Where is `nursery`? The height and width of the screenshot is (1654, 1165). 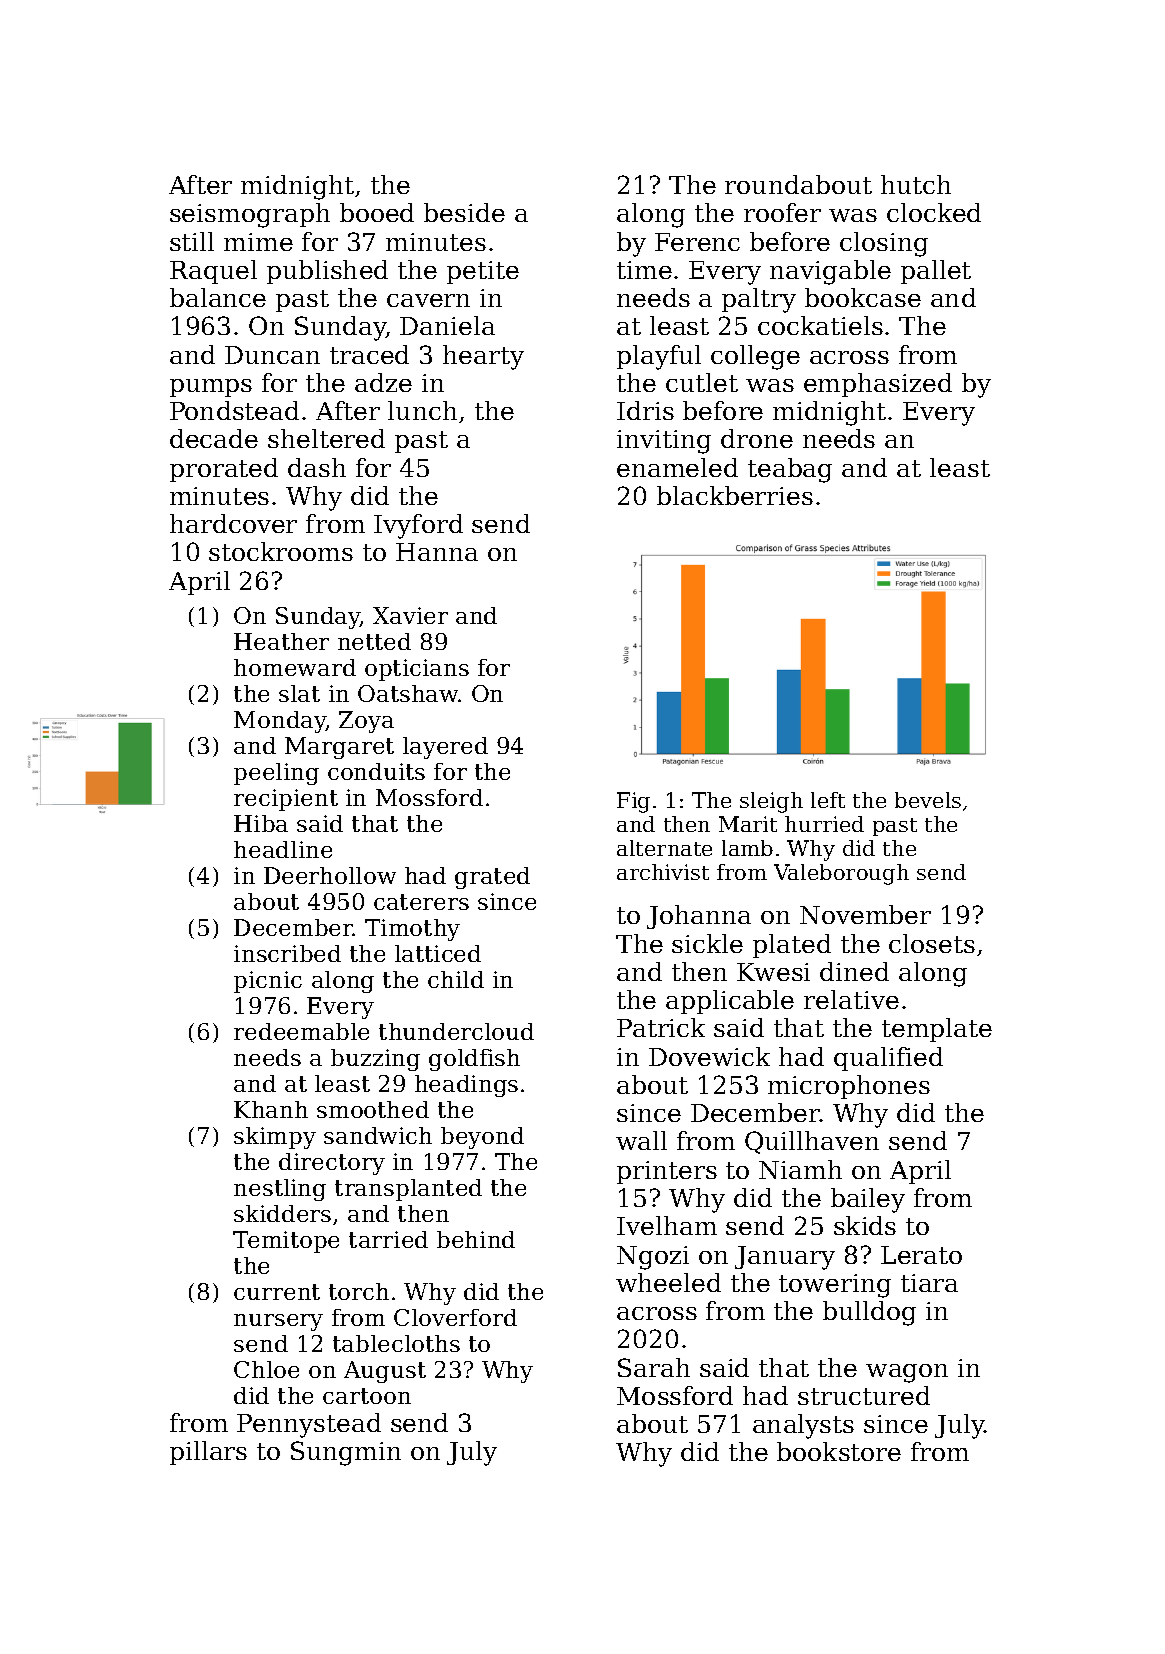 nursery is located at coordinates (278, 1322).
